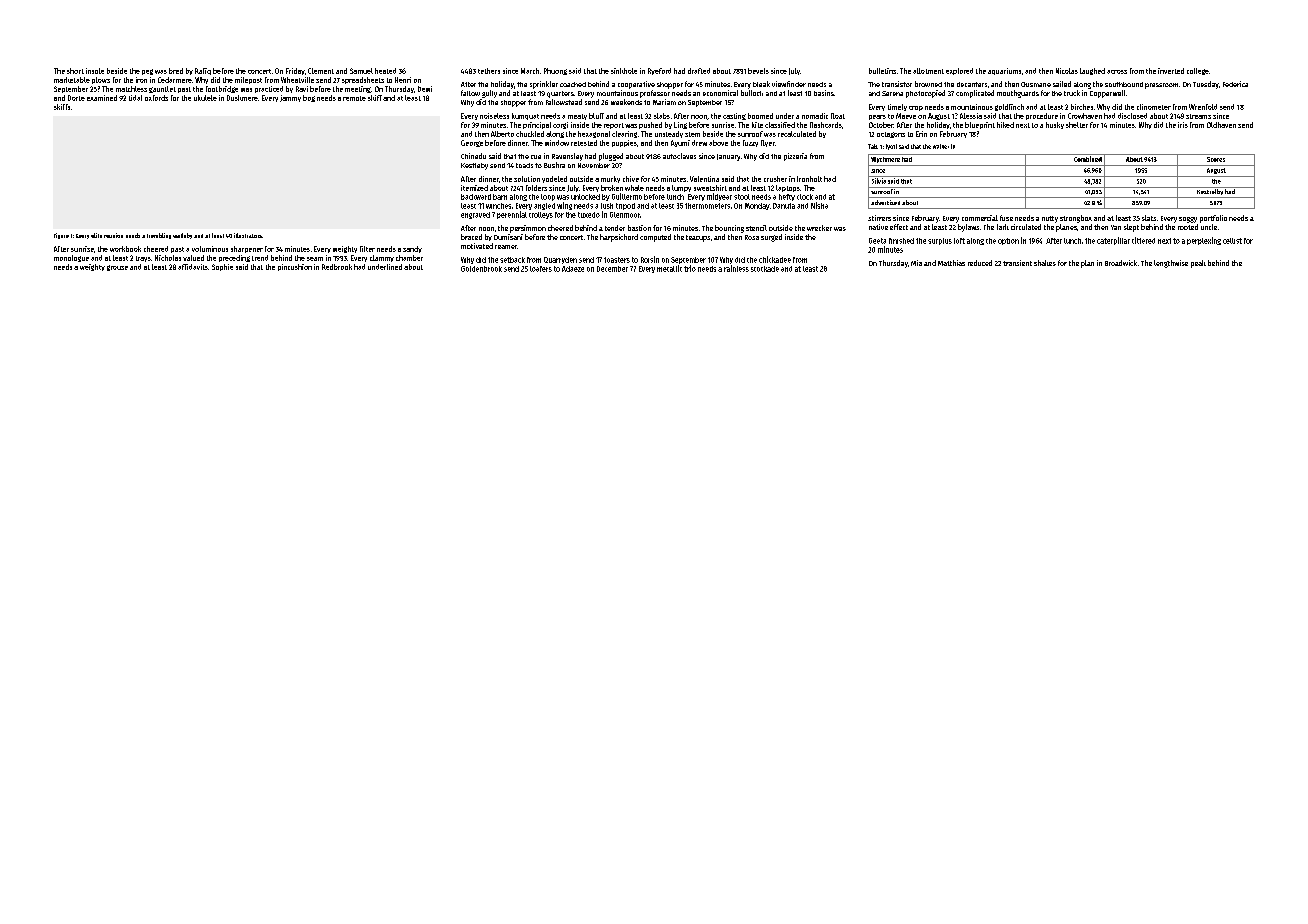 This image has width=1308, height=924. I want to click on chive, so click(631, 179).
